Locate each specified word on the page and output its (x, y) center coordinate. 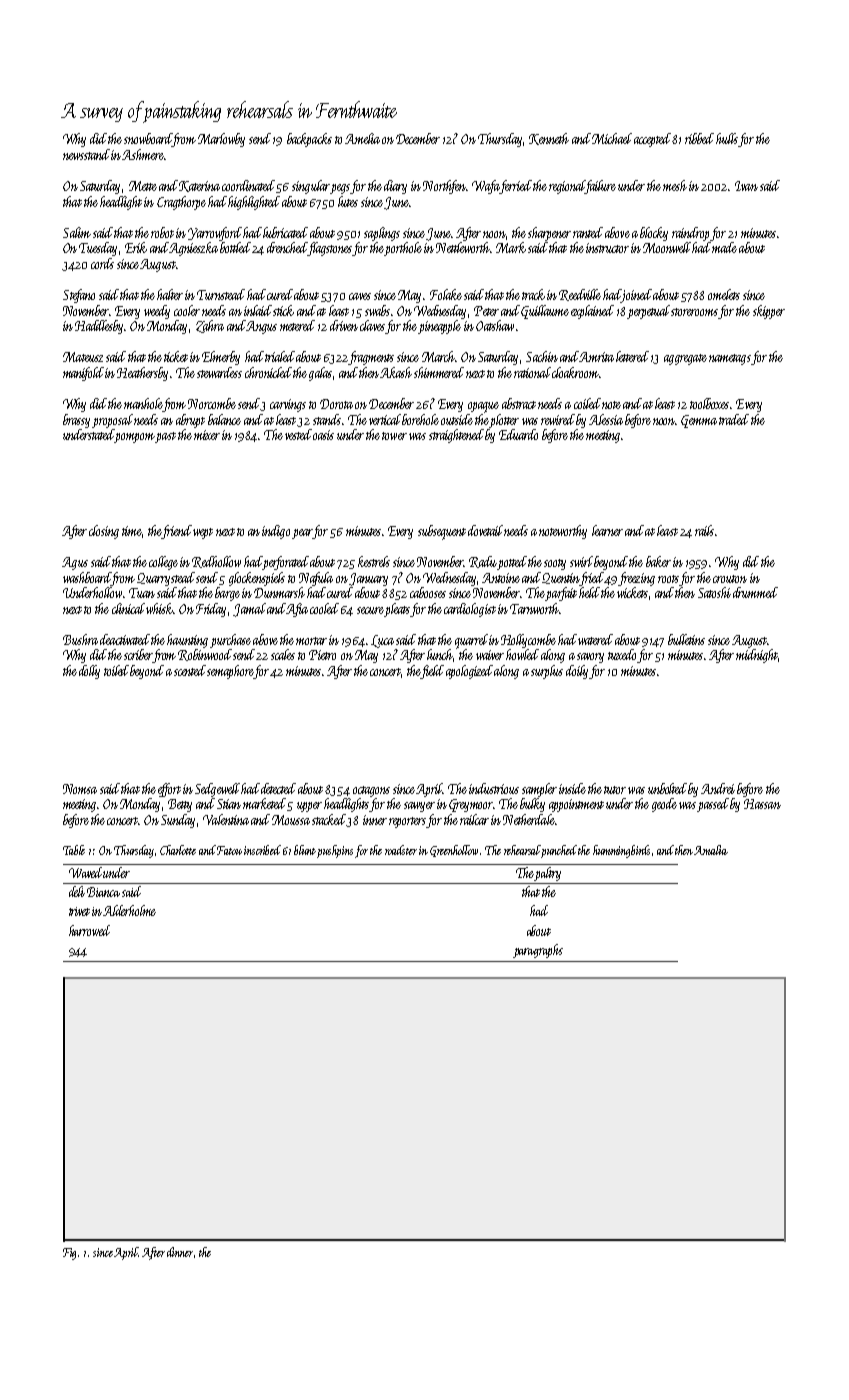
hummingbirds (621, 851)
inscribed (262, 850)
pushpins (335, 851)
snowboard (148, 140)
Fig (69, 1254)
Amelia (362, 138)
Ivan (746, 186)
